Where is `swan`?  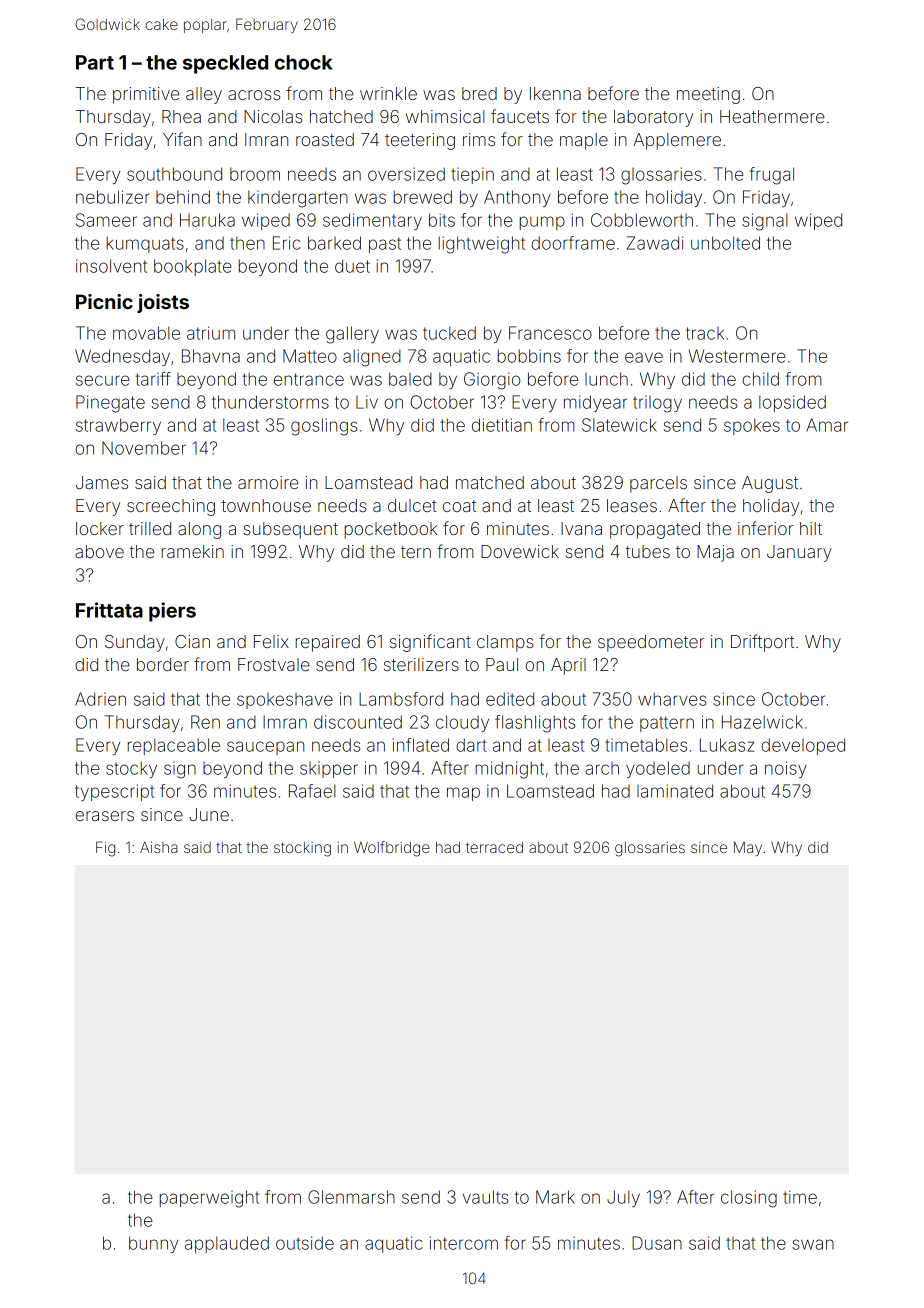
swan is located at coordinates (813, 1244).
